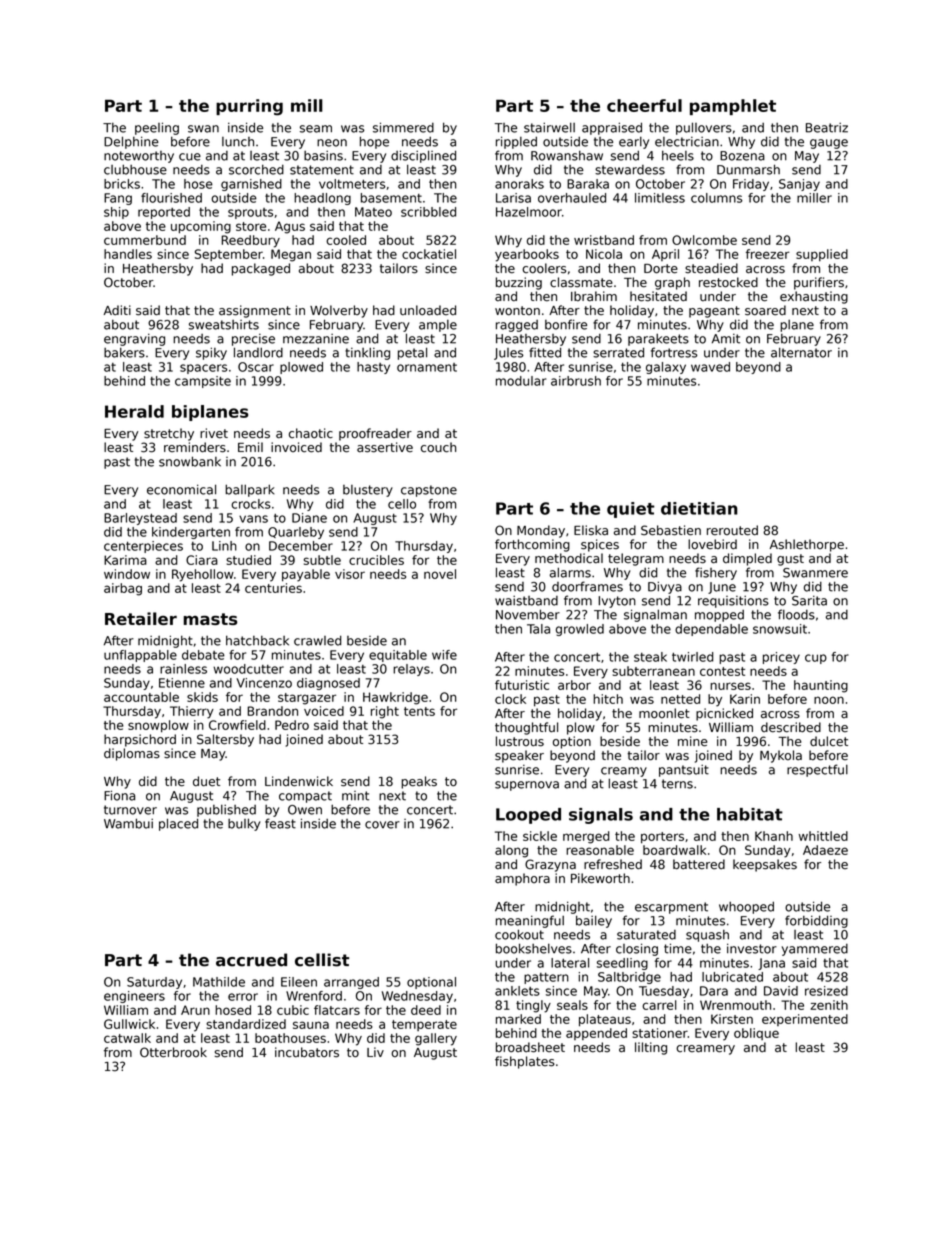 The image size is (952, 1233). I want to click on growled, so click(580, 630).
